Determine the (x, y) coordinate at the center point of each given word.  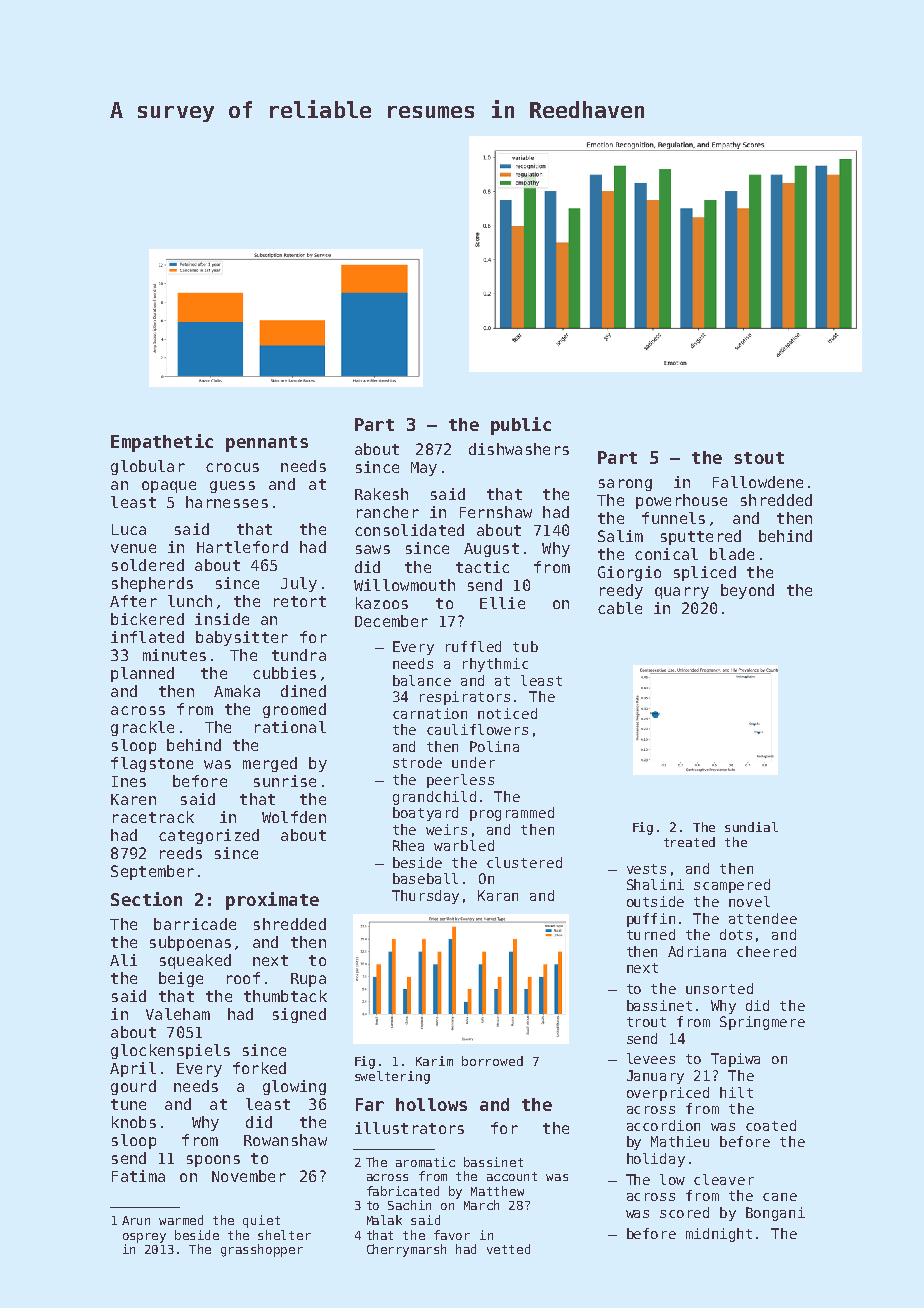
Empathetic (162, 443)
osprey (144, 1238)
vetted (508, 1249)
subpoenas (190, 943)
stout (759, 458)
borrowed (492, 1061)
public (521, 426)
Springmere (762, 1023)
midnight (719, 1235)
